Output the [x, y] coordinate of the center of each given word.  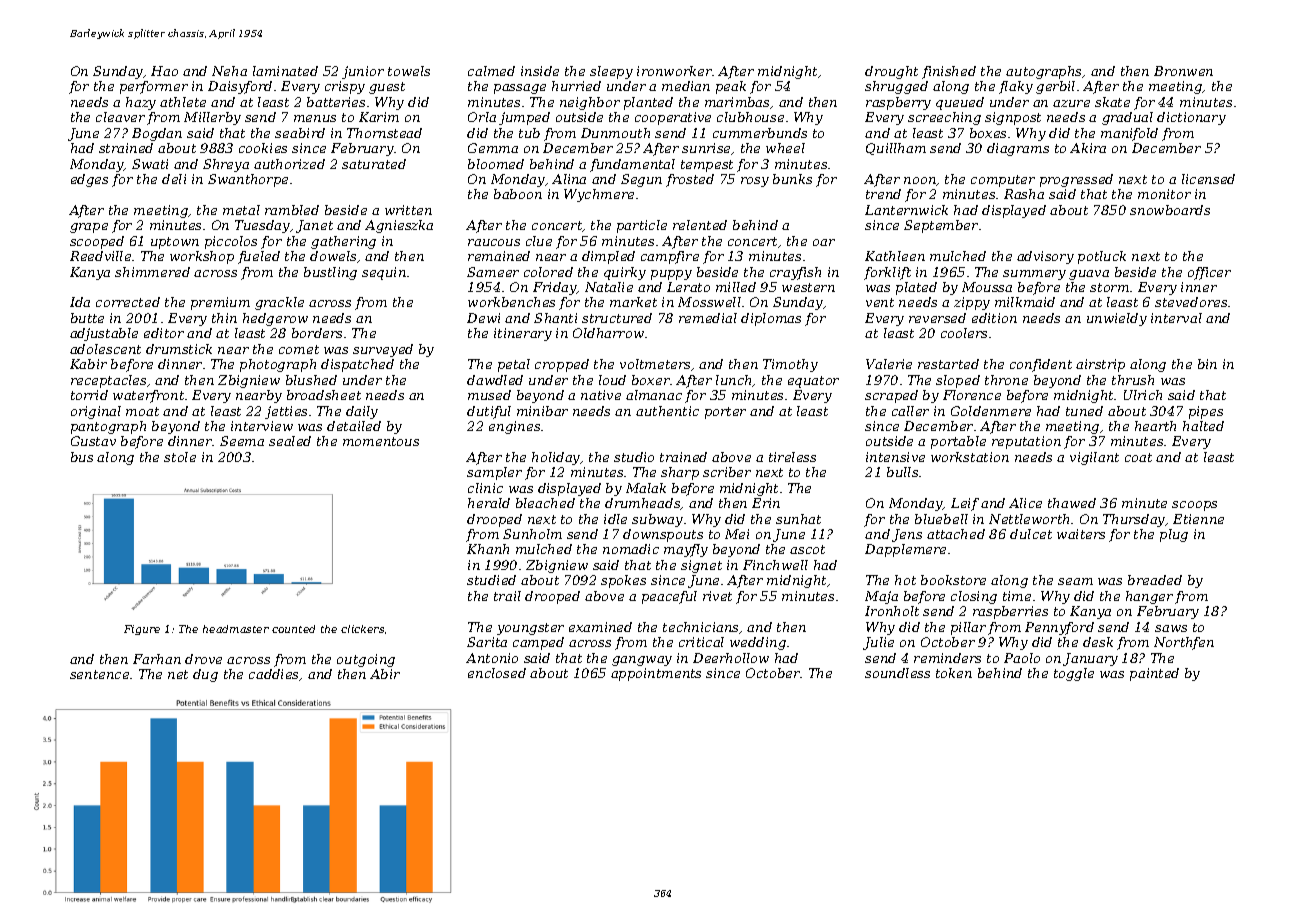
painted [1154, 674]
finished [949, 72]
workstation [970, 457]
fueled [259, 257]
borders [317, 333]
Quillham [896, 149]
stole [180, 457]
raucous [494, 242]
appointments [656, 674]
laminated [285, 71]
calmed [491, 71]
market [633, 302]
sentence [99, 674]
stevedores [1191, 302]
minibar [542, 411]
